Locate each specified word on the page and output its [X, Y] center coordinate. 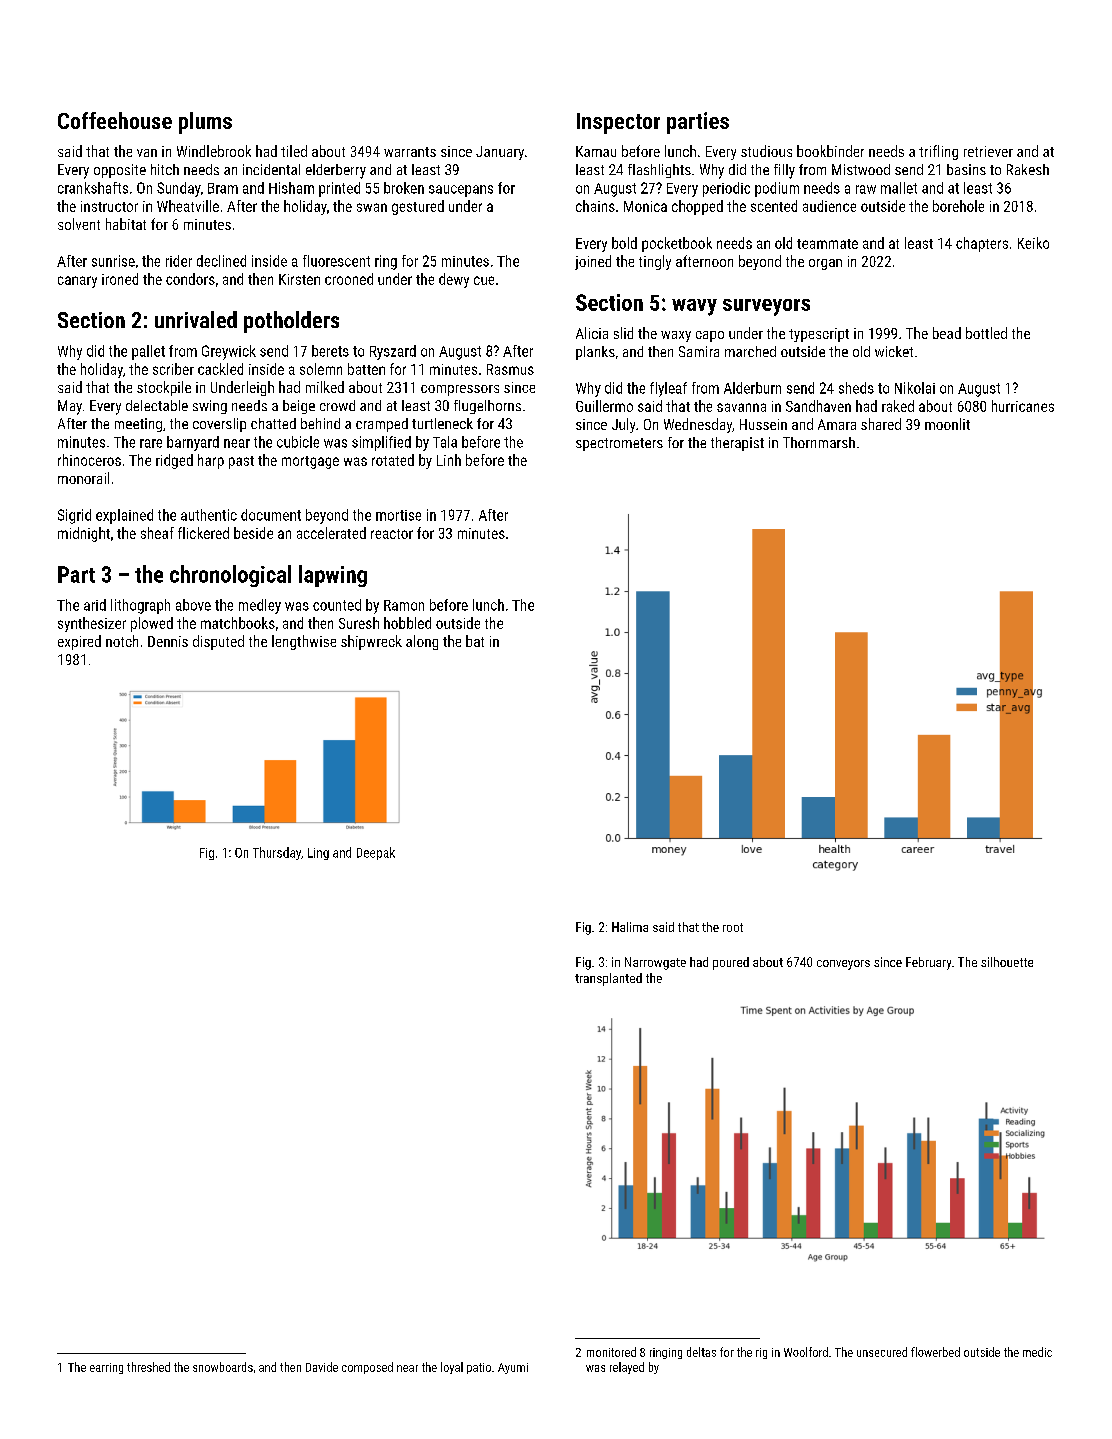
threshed [148, 1367]
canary [77, 282]
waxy [676, 336]
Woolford [806, 1352]
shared [881, 424]
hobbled [407, 623]
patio [479, 1368]
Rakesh [1028, 169]
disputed [218, 642]
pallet [148, 352]
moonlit [947, 424]
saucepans [461, 191]
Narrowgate [655, 963]
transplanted [608, 979]
